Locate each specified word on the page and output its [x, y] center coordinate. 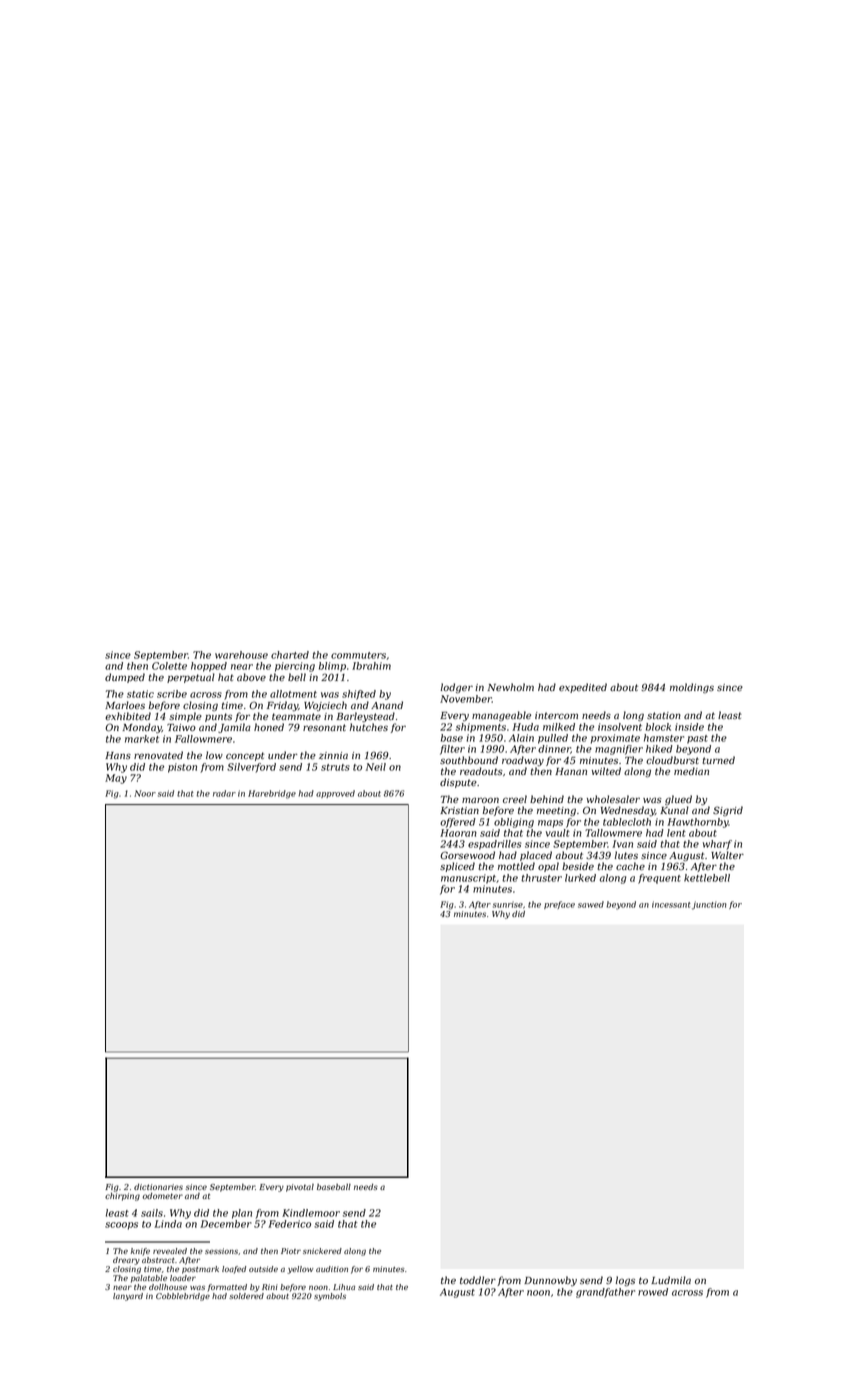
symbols [330, 1297]
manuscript [468, 879]
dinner [554, 749]
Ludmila [671, 1280]
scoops [121, 1226]
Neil [376, 767]
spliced [457, 867]
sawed [591, 904]
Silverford [251, 768]
